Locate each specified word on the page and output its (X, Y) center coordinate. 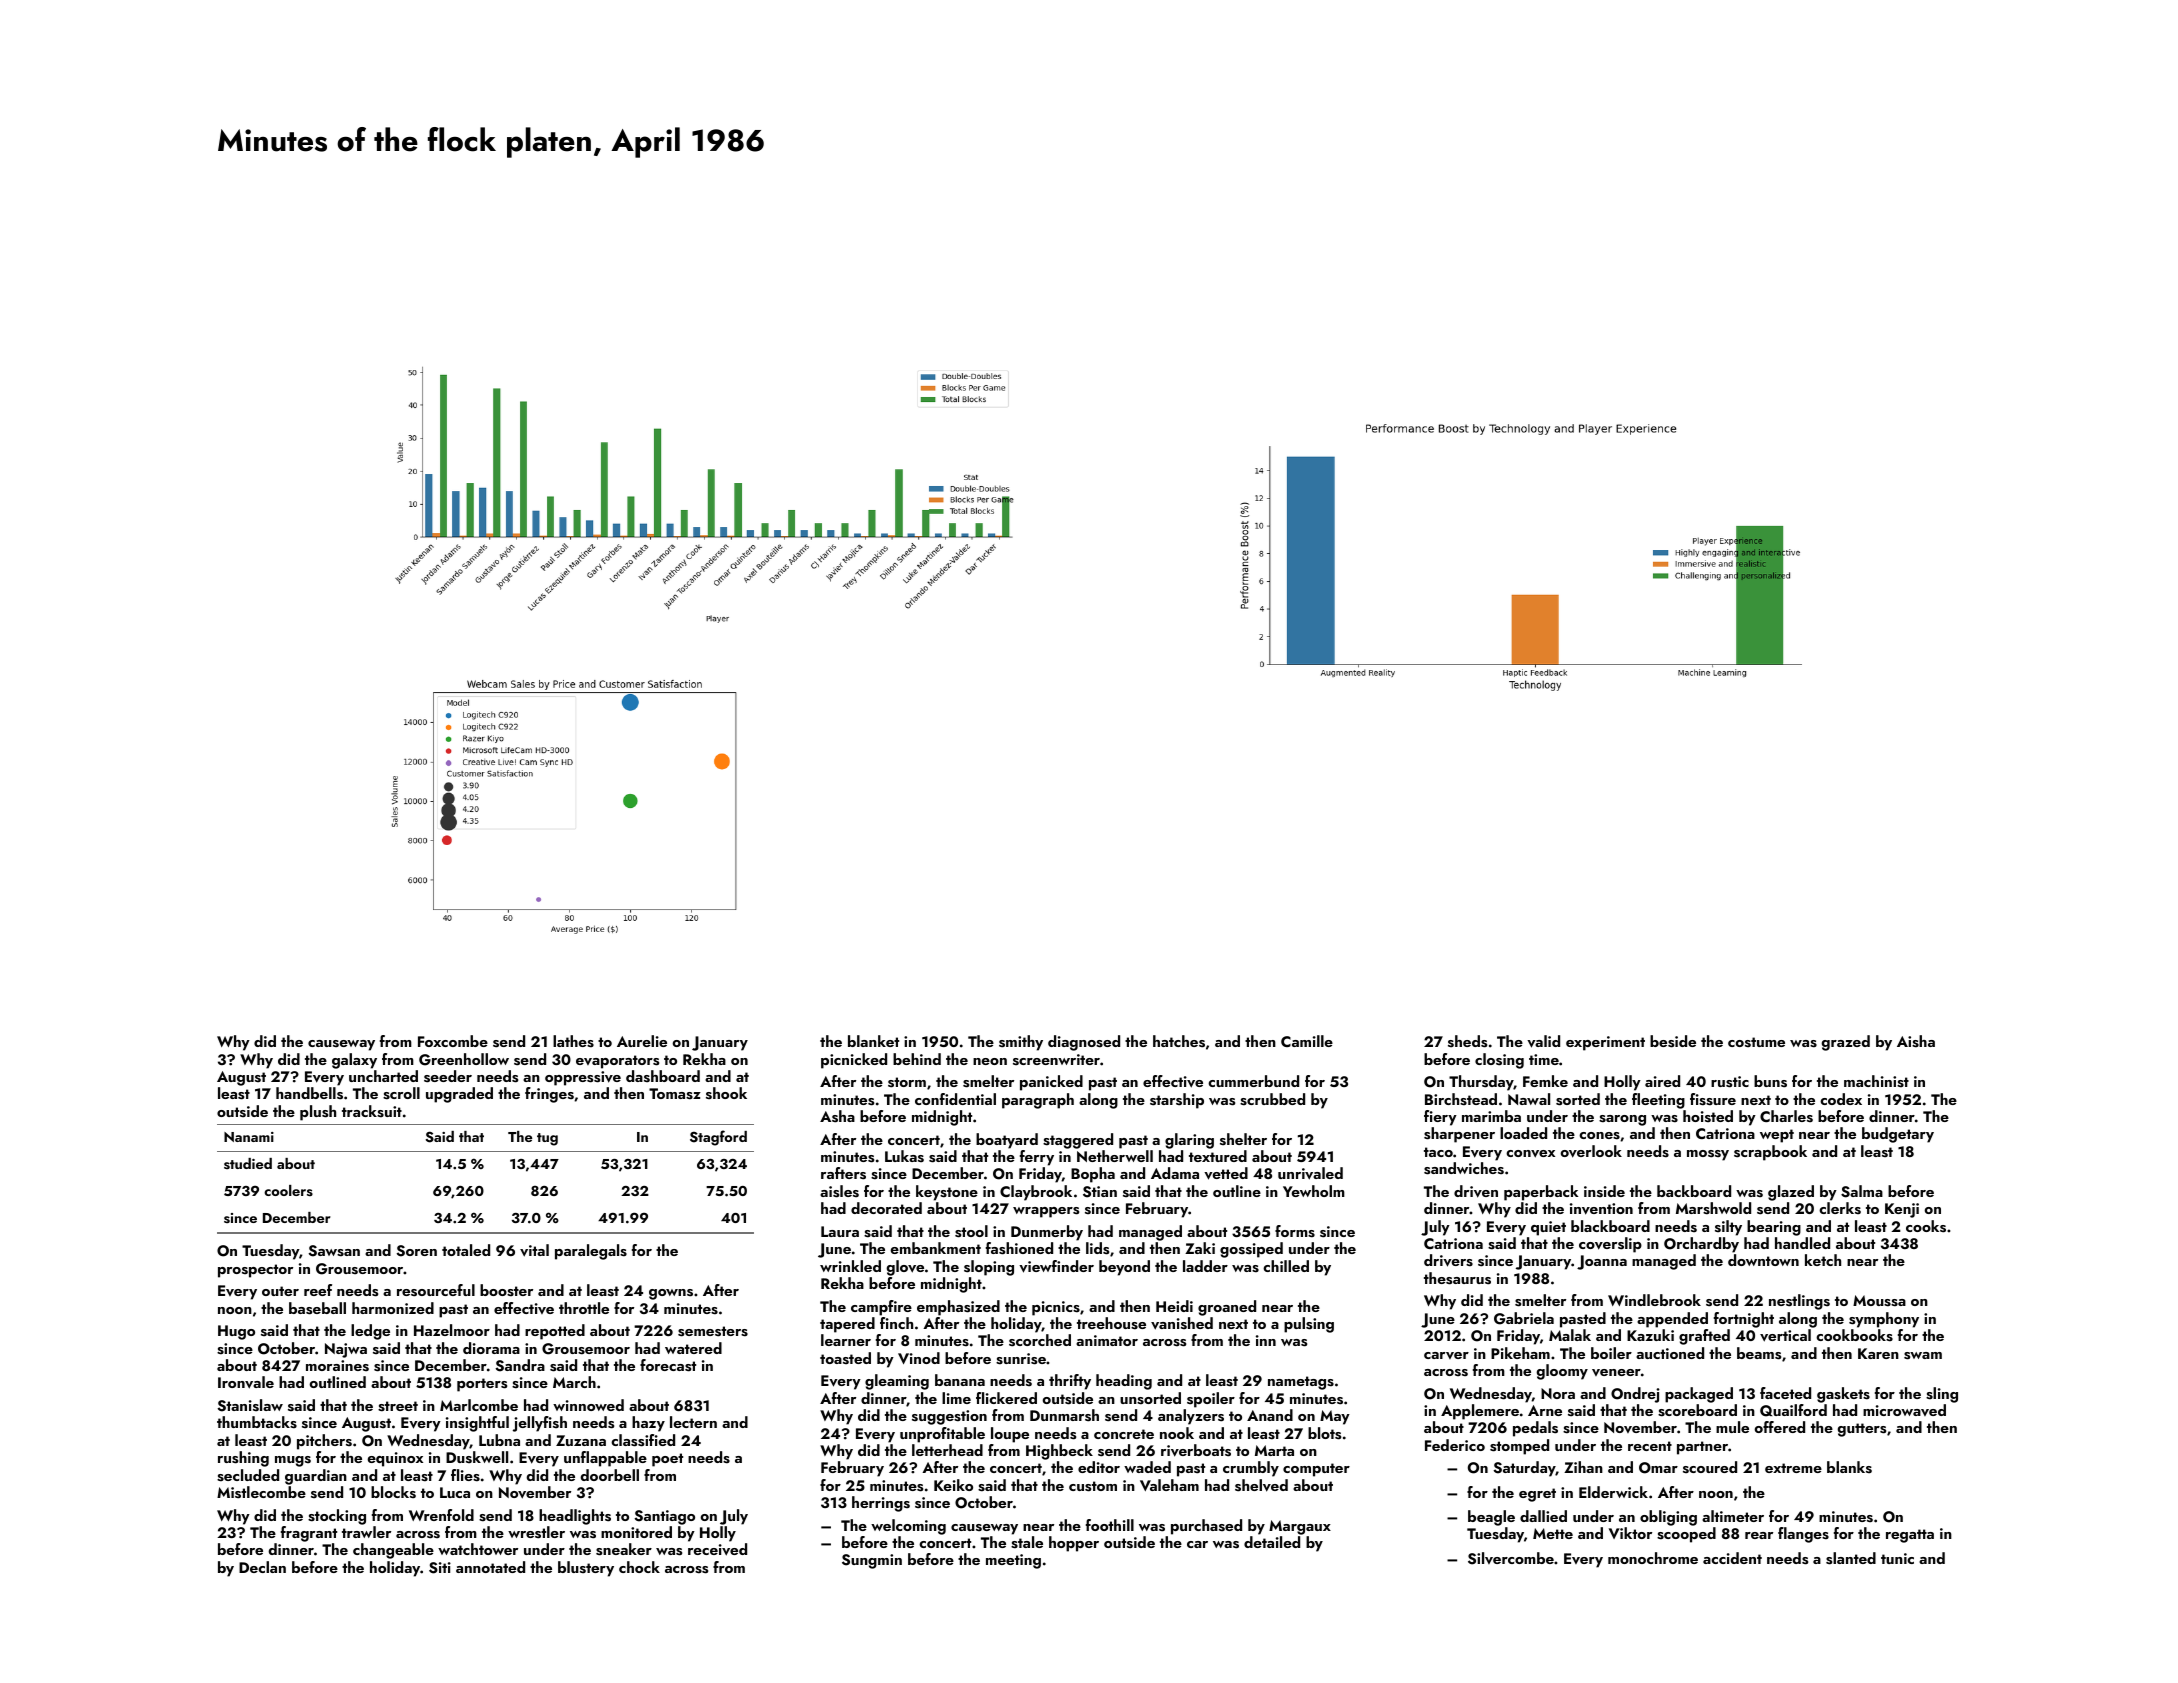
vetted (1226, 1173)
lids (1097, 1248)
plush (318, 1113)
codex (1841, 1099)
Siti (440, 1568)
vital (534, 1250)
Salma (1862, 1191)
